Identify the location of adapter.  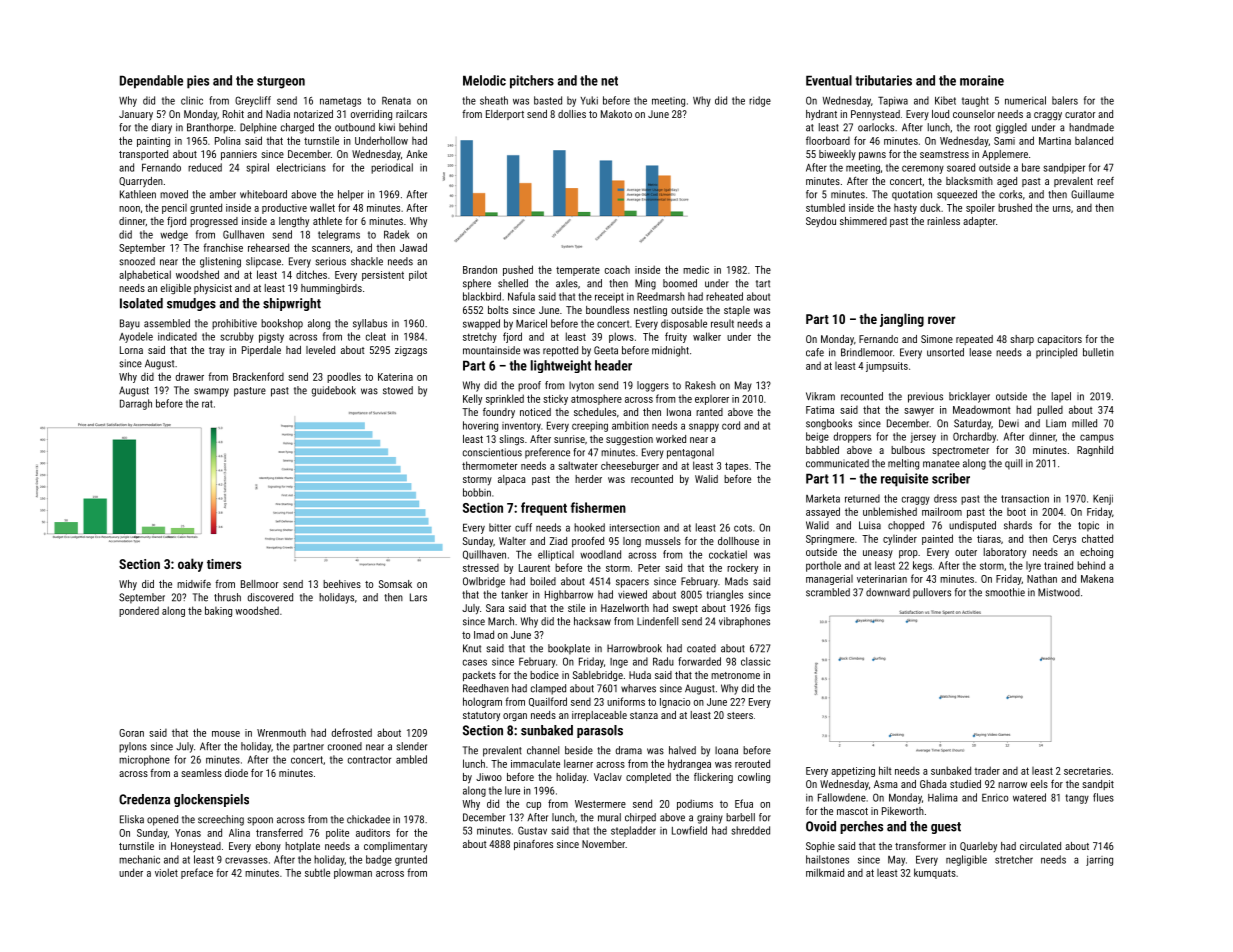
(979, 222).
